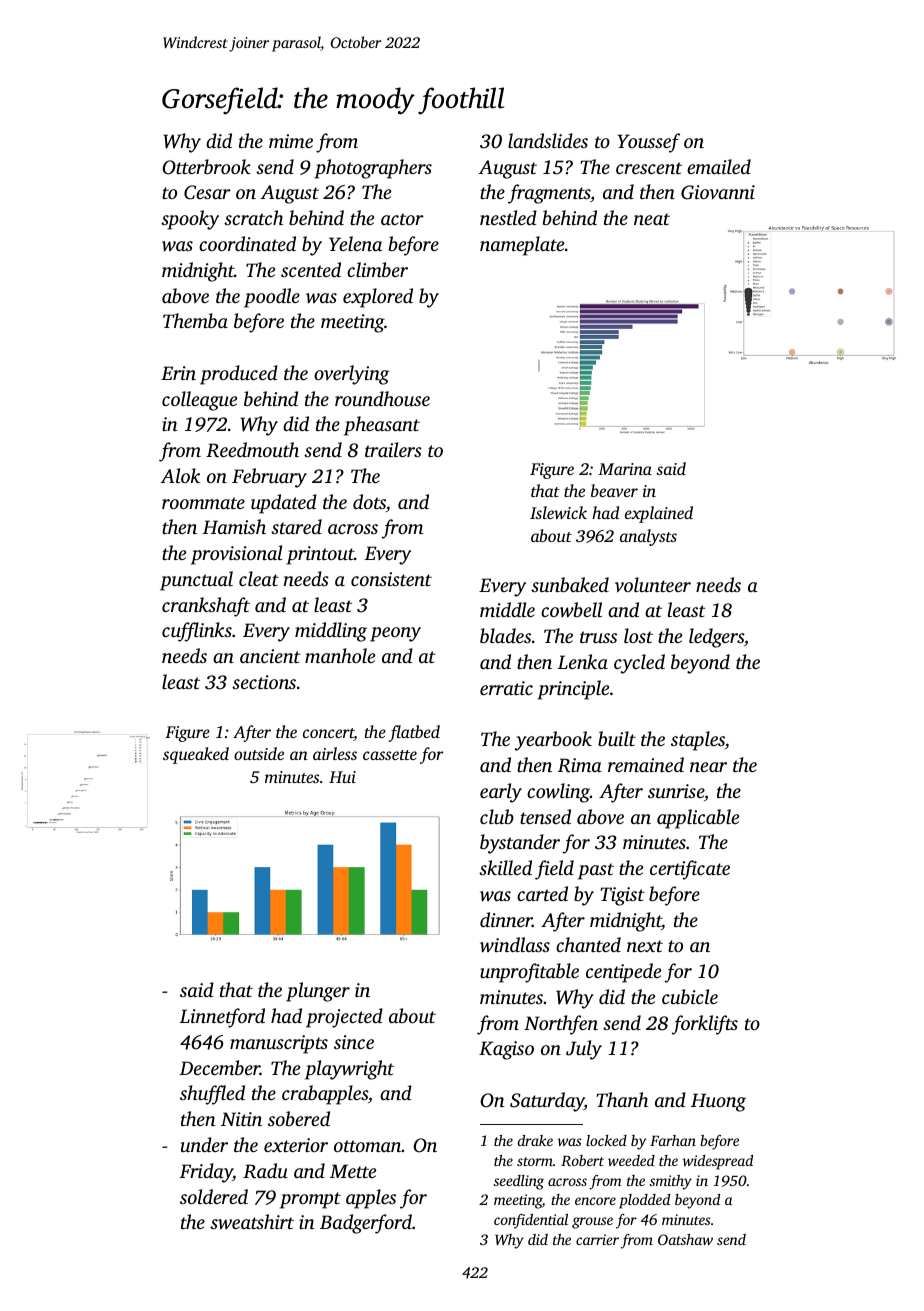 The width and height of the screenshot is (924, 1311). What do you see at coordinates (507, 609) in the screenshot?
I see `middle` at bounding box center [507, 609].
